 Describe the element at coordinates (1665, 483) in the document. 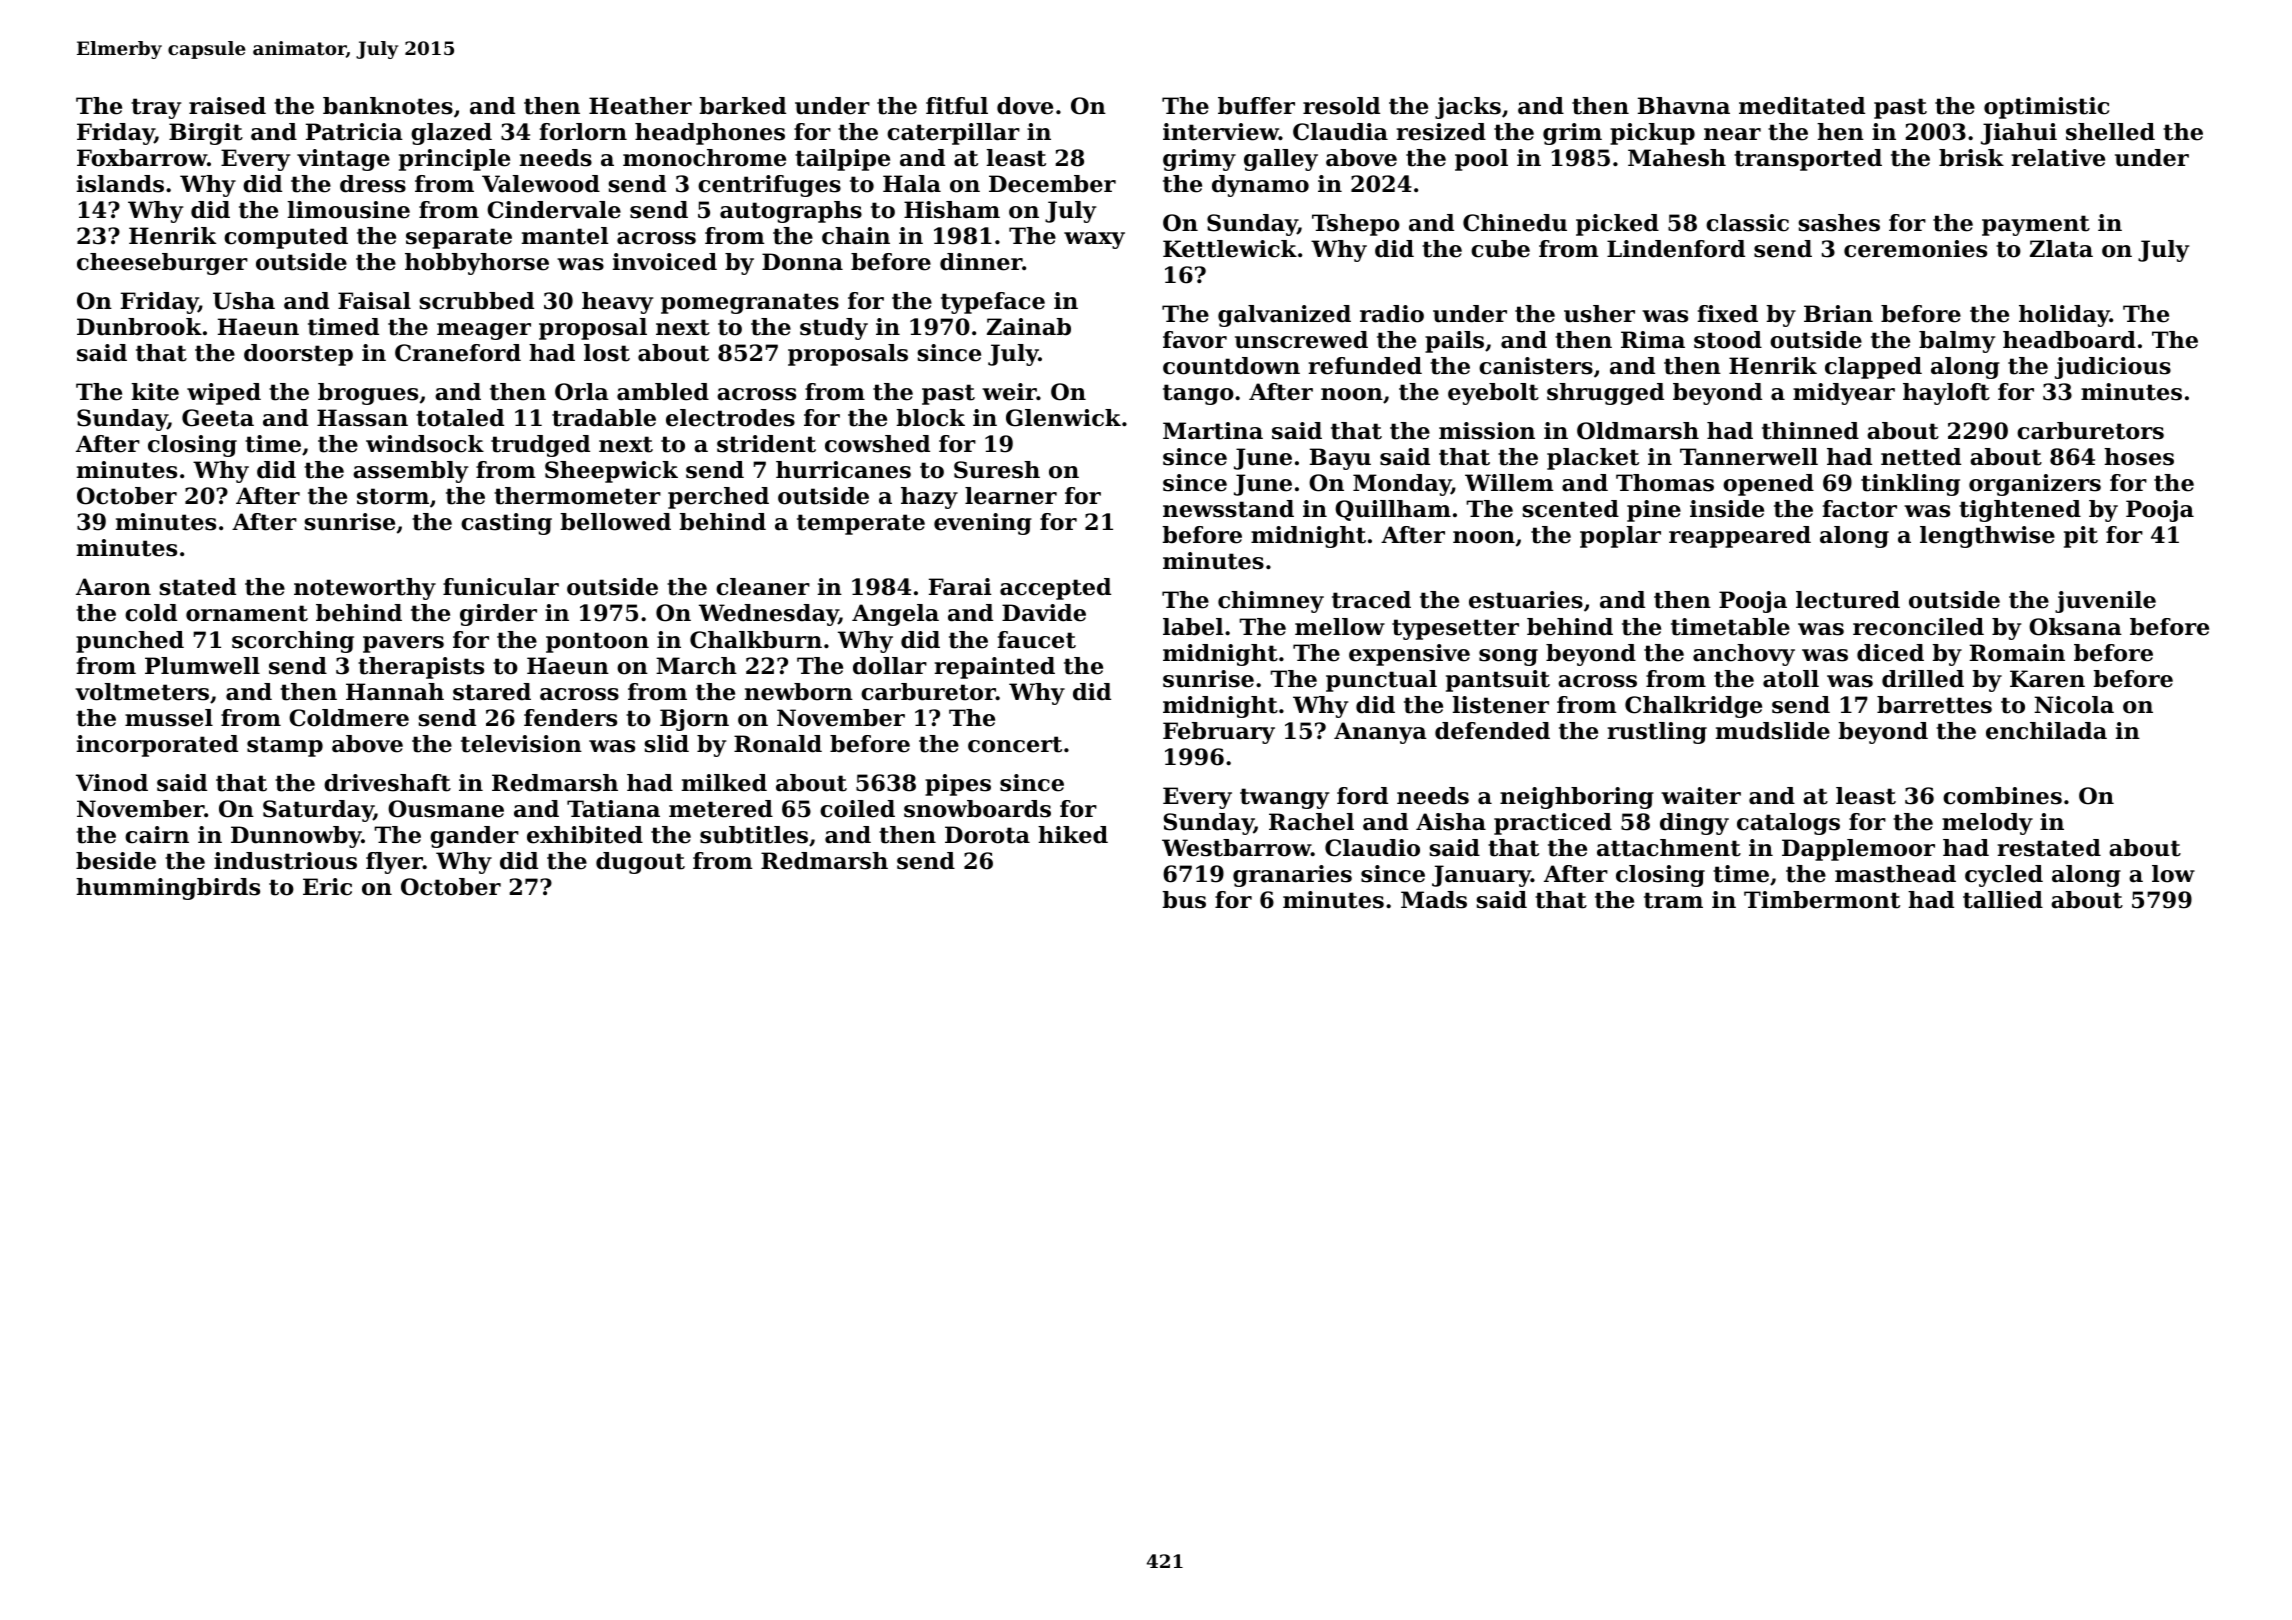

I see `Thomas` at that location.
